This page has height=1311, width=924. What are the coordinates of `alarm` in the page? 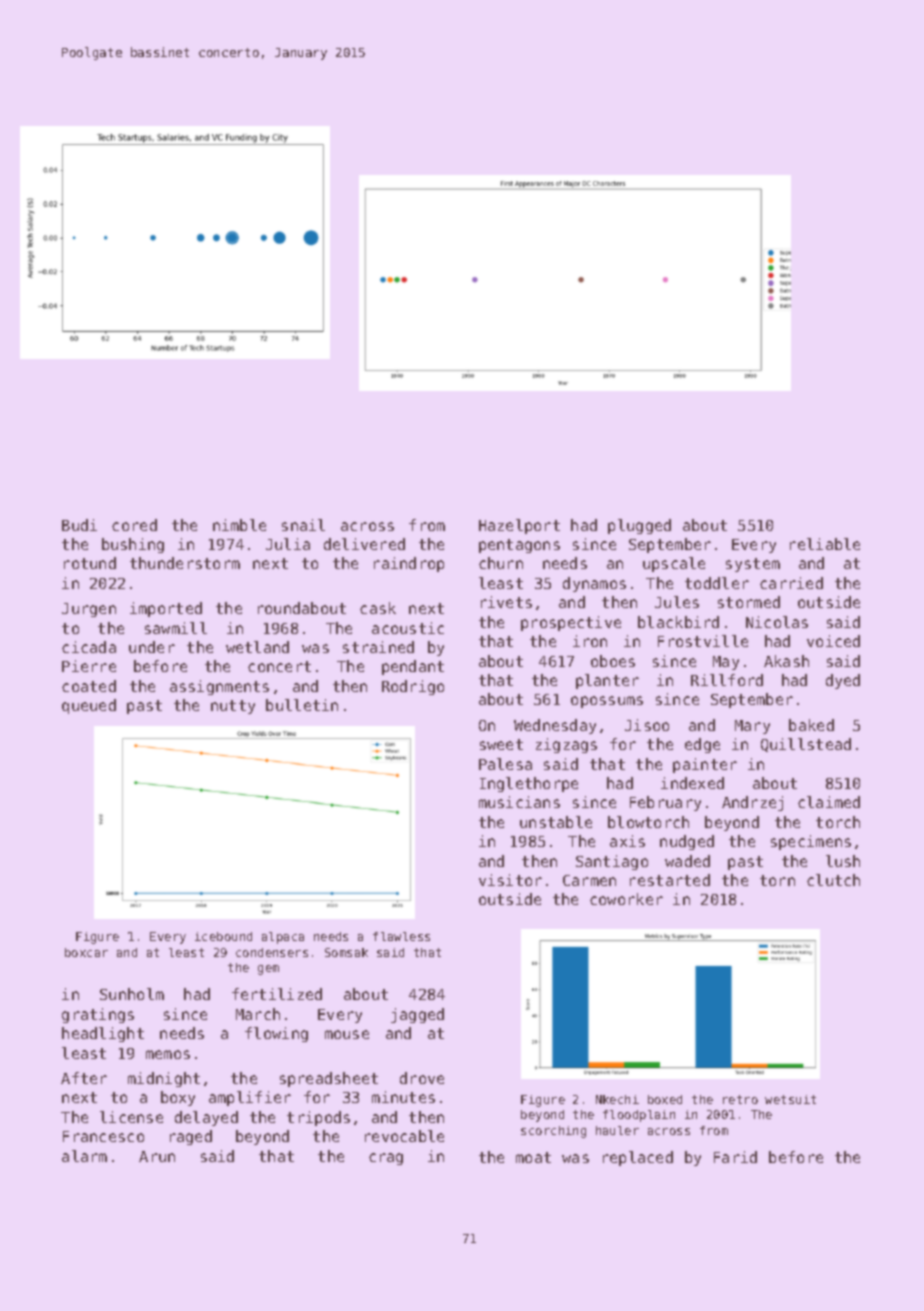 It's located at (84, 1156).
